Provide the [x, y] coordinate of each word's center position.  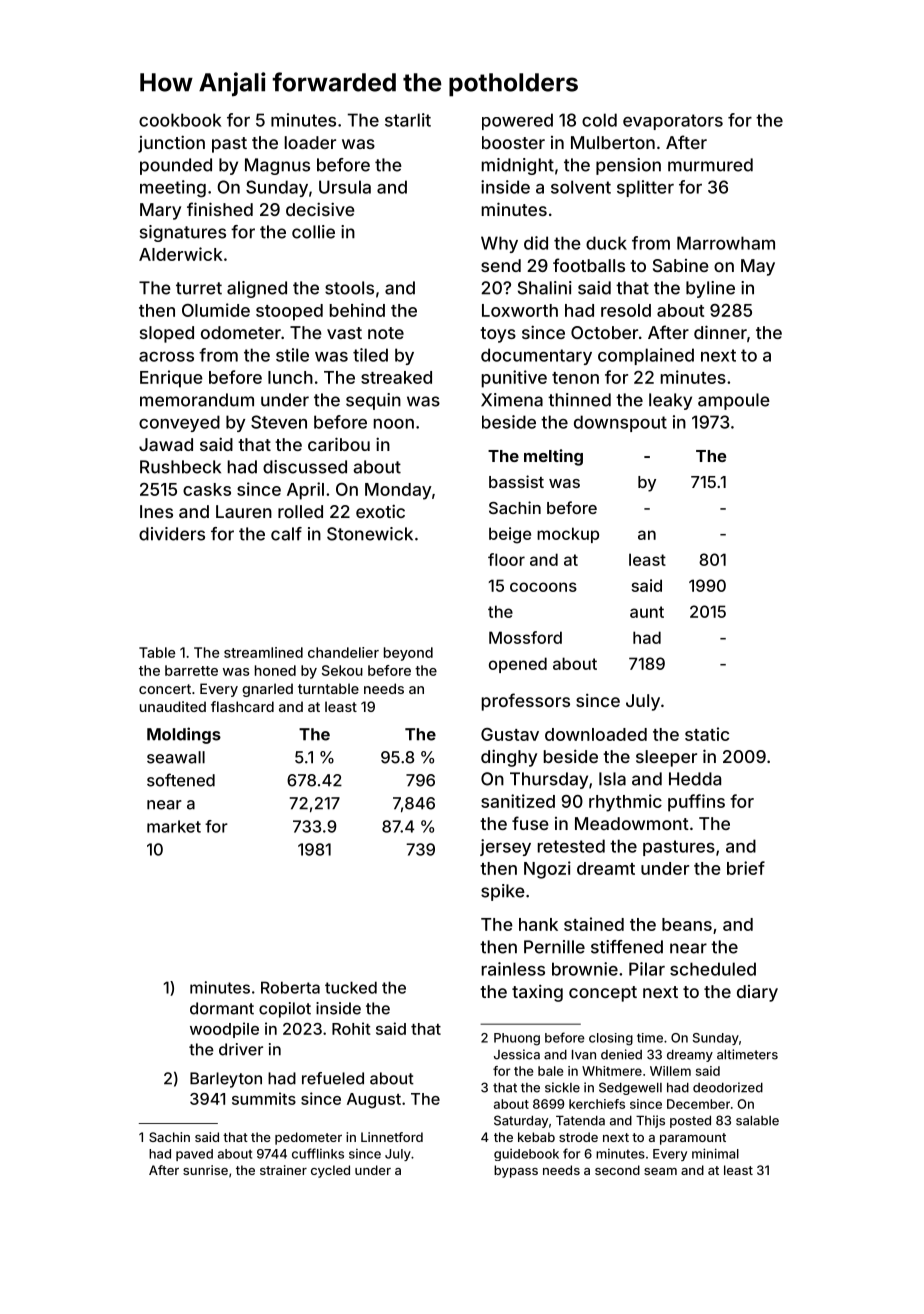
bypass [516, 1171]
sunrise [205, 1170]
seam [660, 1171]
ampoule [734, 401]
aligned [257, 289]
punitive [514, 379]
